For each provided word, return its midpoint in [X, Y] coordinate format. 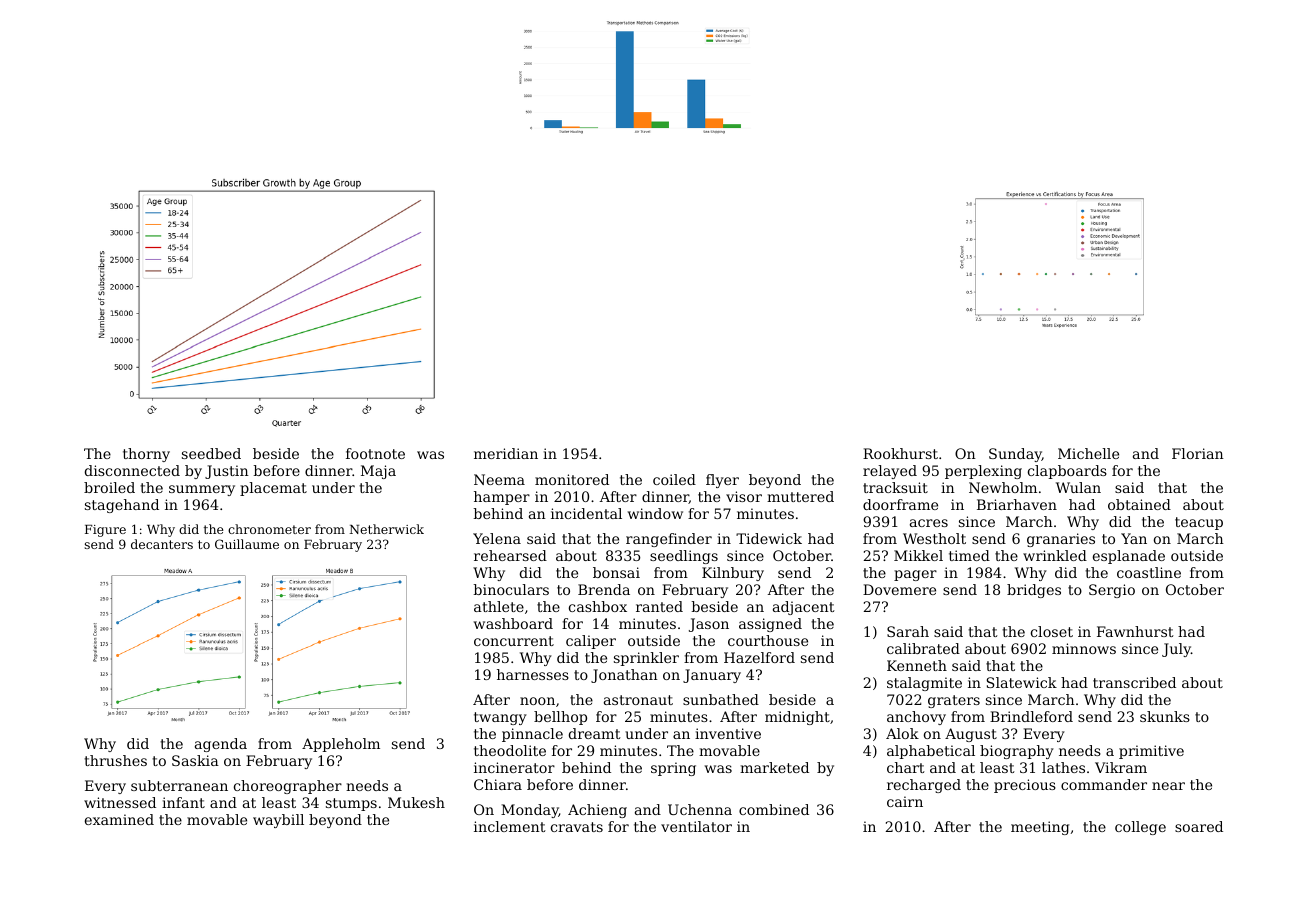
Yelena [497, 538]
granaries [1061, 540]
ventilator [696, 826]
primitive [1151, 752]
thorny [146, 455]
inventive [728, 733]
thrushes [115, 760]
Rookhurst [900, 453]
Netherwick [387, 529]
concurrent [514, 641]
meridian [506, 453]
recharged [924, 786]
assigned [770, 625]
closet [1052, 631]
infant [183, 802]
